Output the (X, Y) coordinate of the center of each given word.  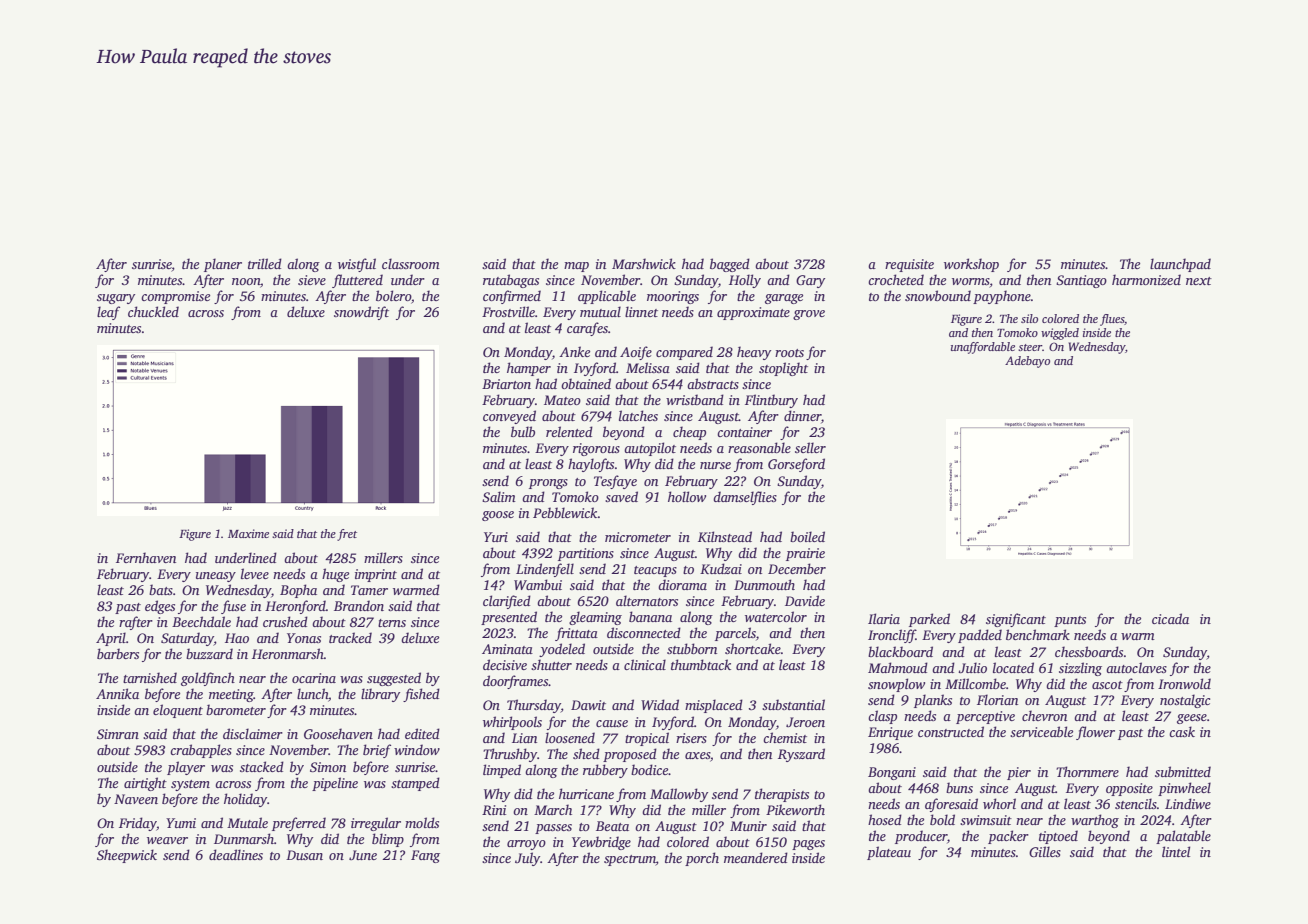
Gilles (1045, 851)
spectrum (630, 860)
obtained (586, 383)
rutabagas (511, 281)
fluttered (357, 281)
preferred (299, 824)
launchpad (1180, 265)
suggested (394, 679)
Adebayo (1027, 362)
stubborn (692, 648)
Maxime (248, 533)
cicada (1170, 618)
